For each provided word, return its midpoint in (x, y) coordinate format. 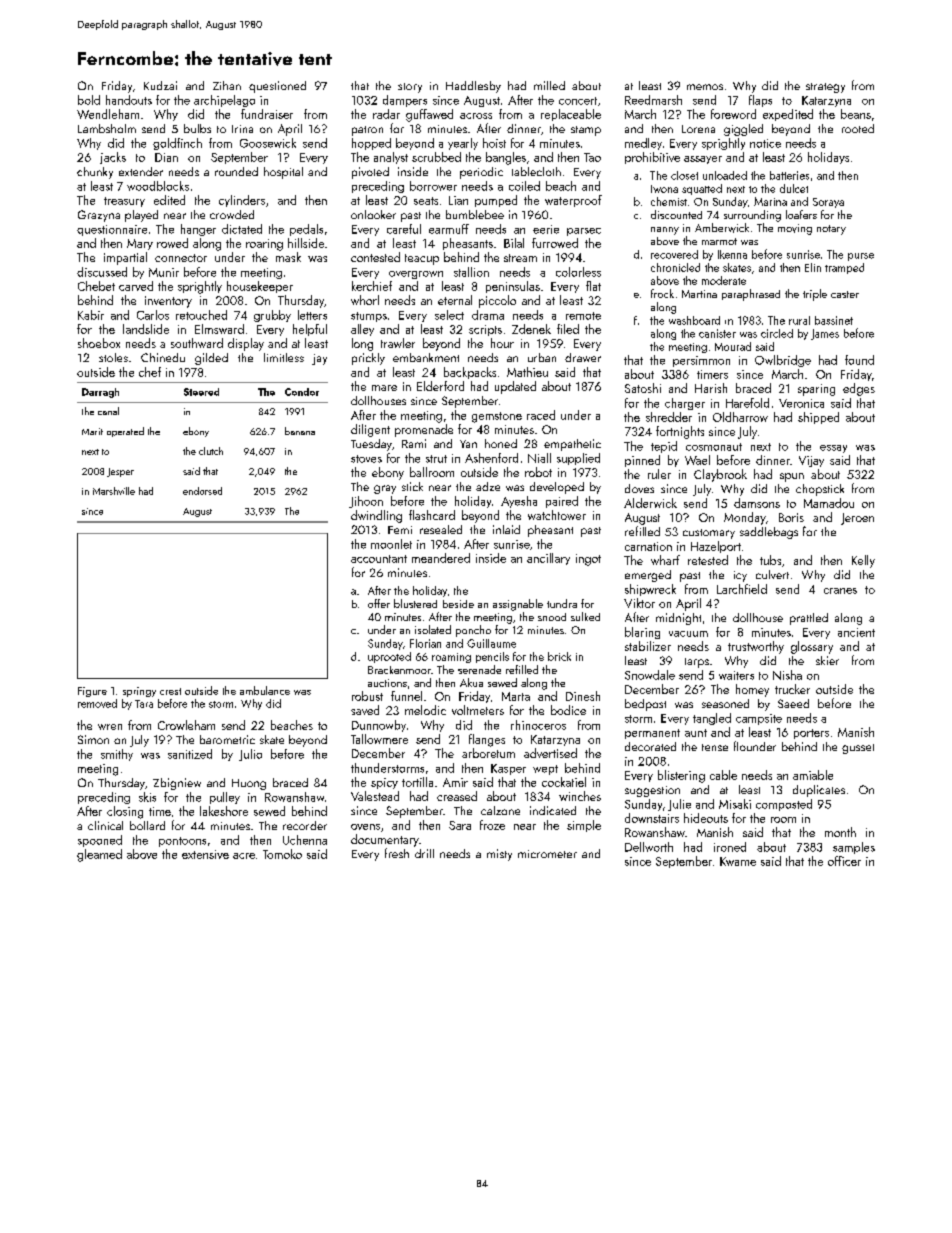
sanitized (190, 754)
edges (859, 389)
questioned (277, 87)
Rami (414, 443)
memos (705, 87)
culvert (772, 574)
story (410, 88)
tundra (562, 603)
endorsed (202, 491)
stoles (113, 357)
